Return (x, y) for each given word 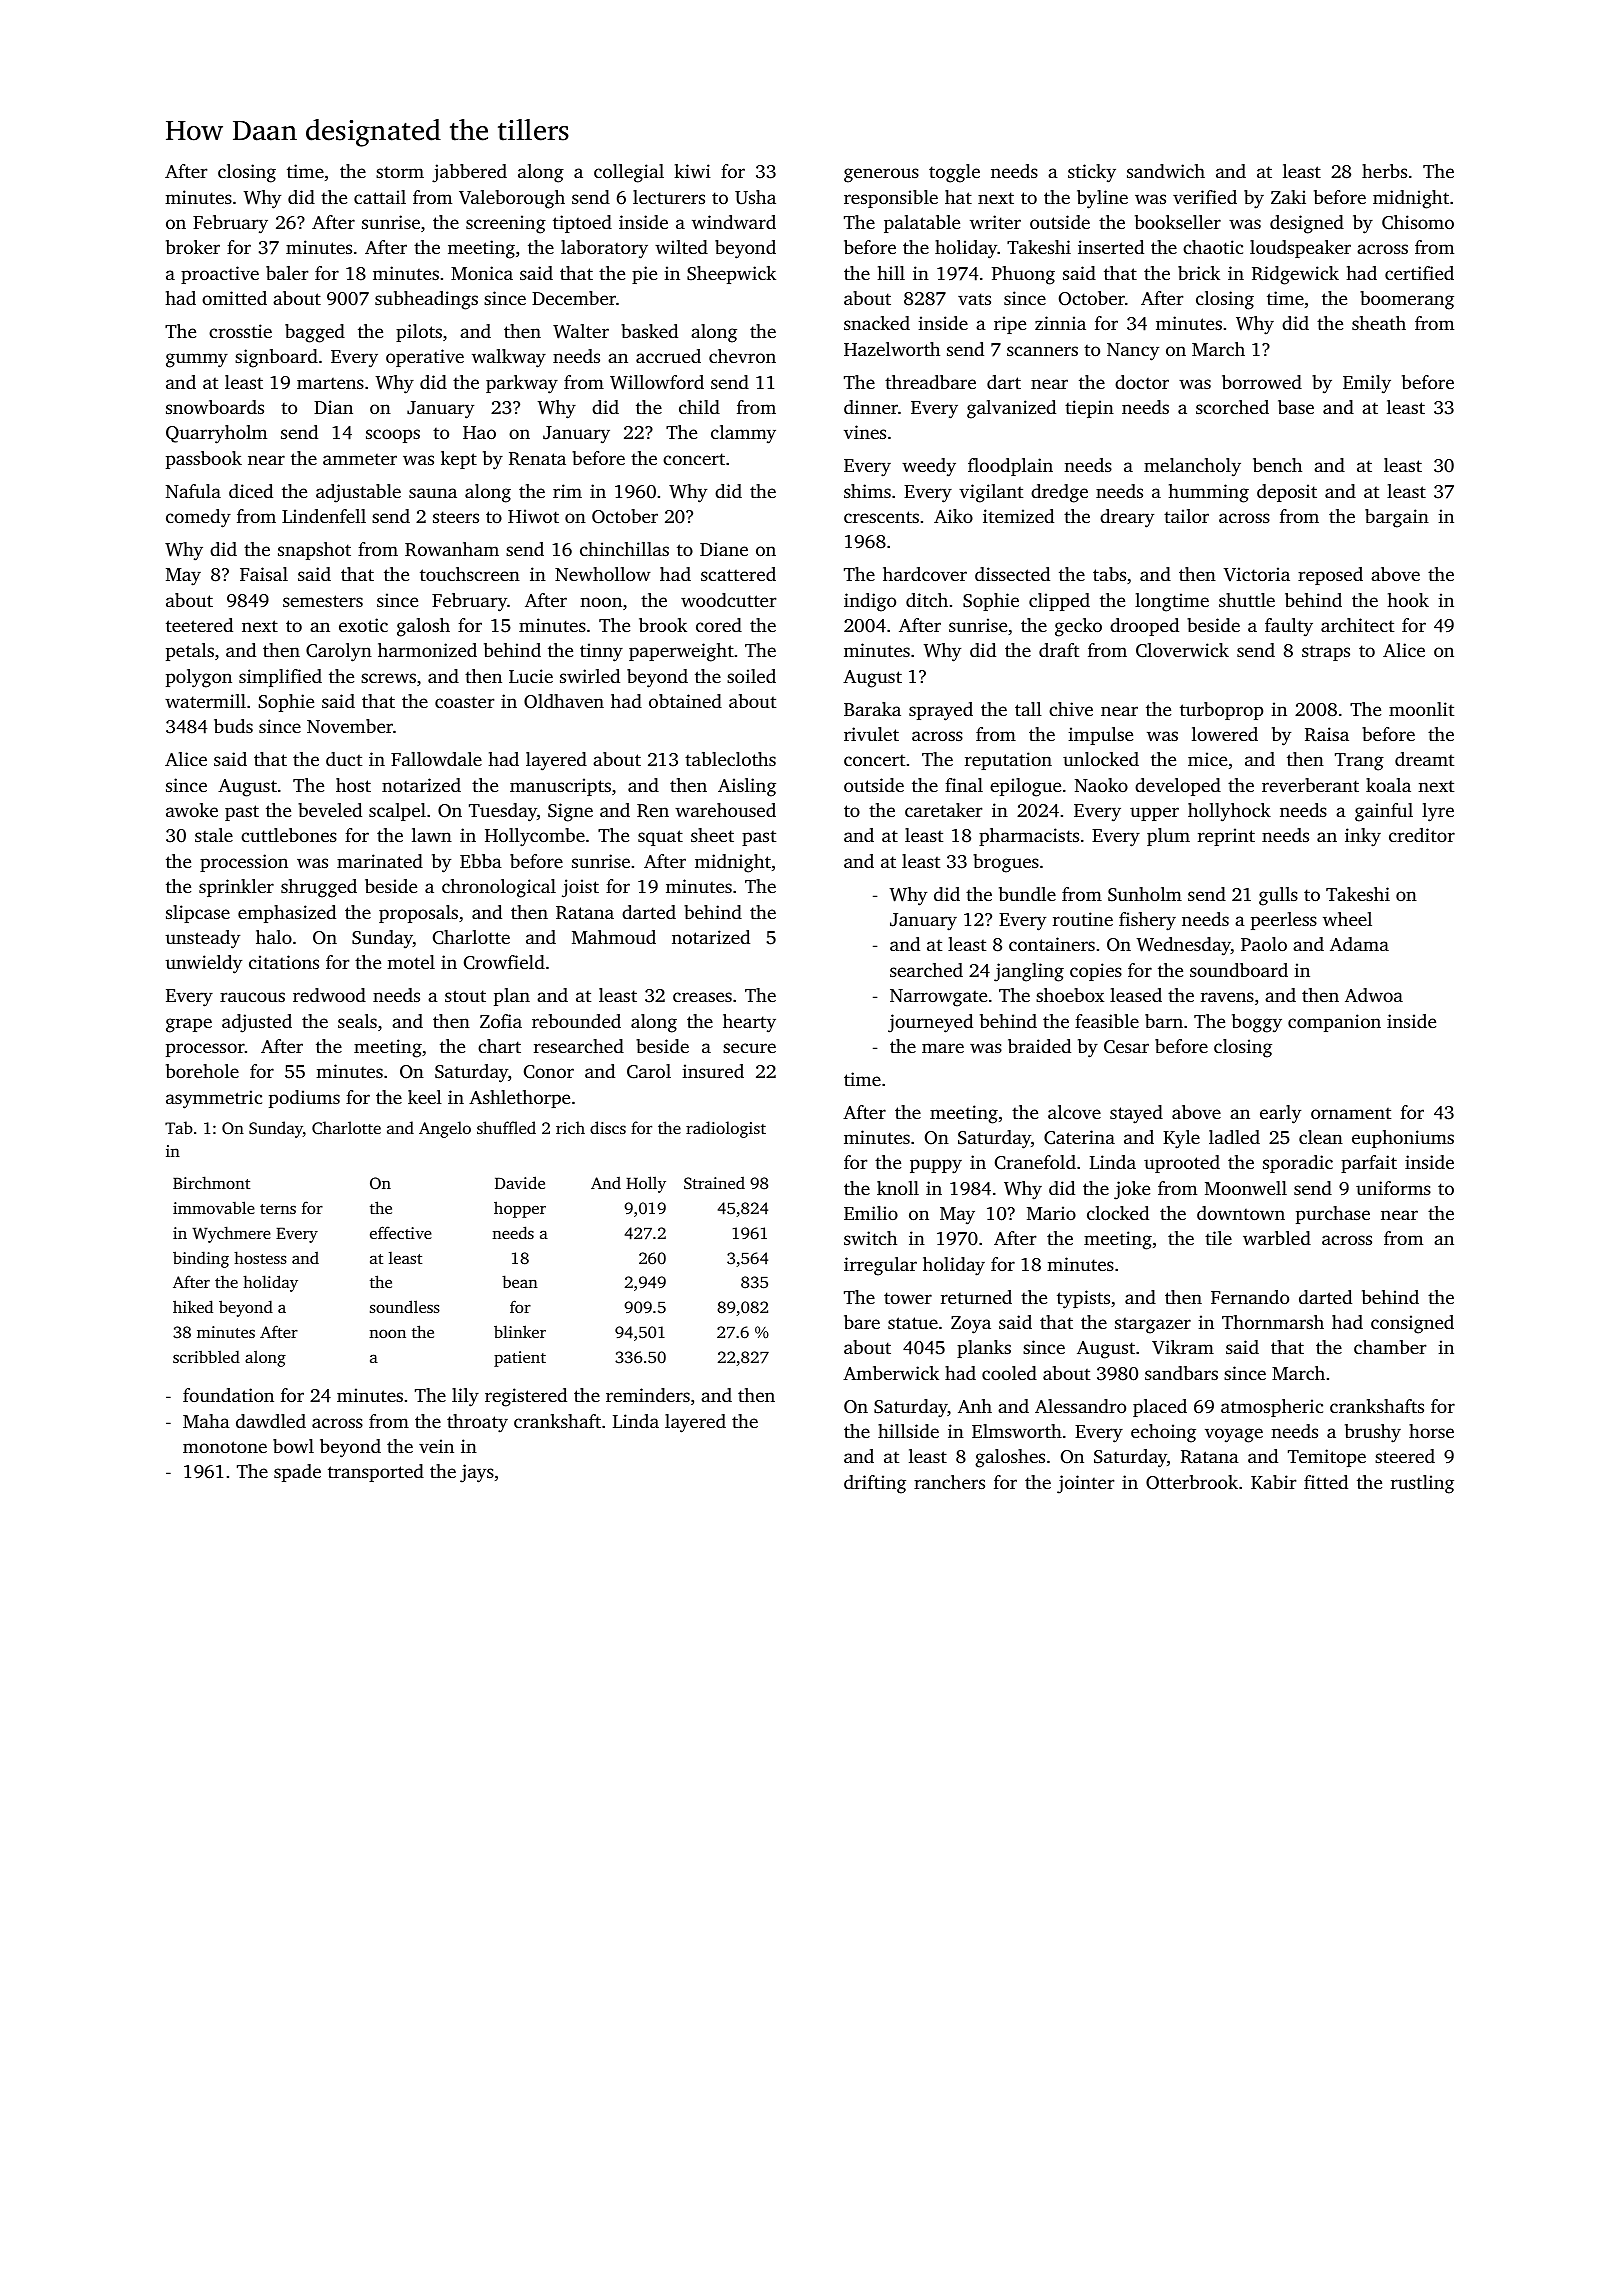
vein (436, 1446)
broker (193, 247)
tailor (1186, 516)
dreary (1127, 518)
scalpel (397, 812)
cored (719, 625)
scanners (1042, 351)
